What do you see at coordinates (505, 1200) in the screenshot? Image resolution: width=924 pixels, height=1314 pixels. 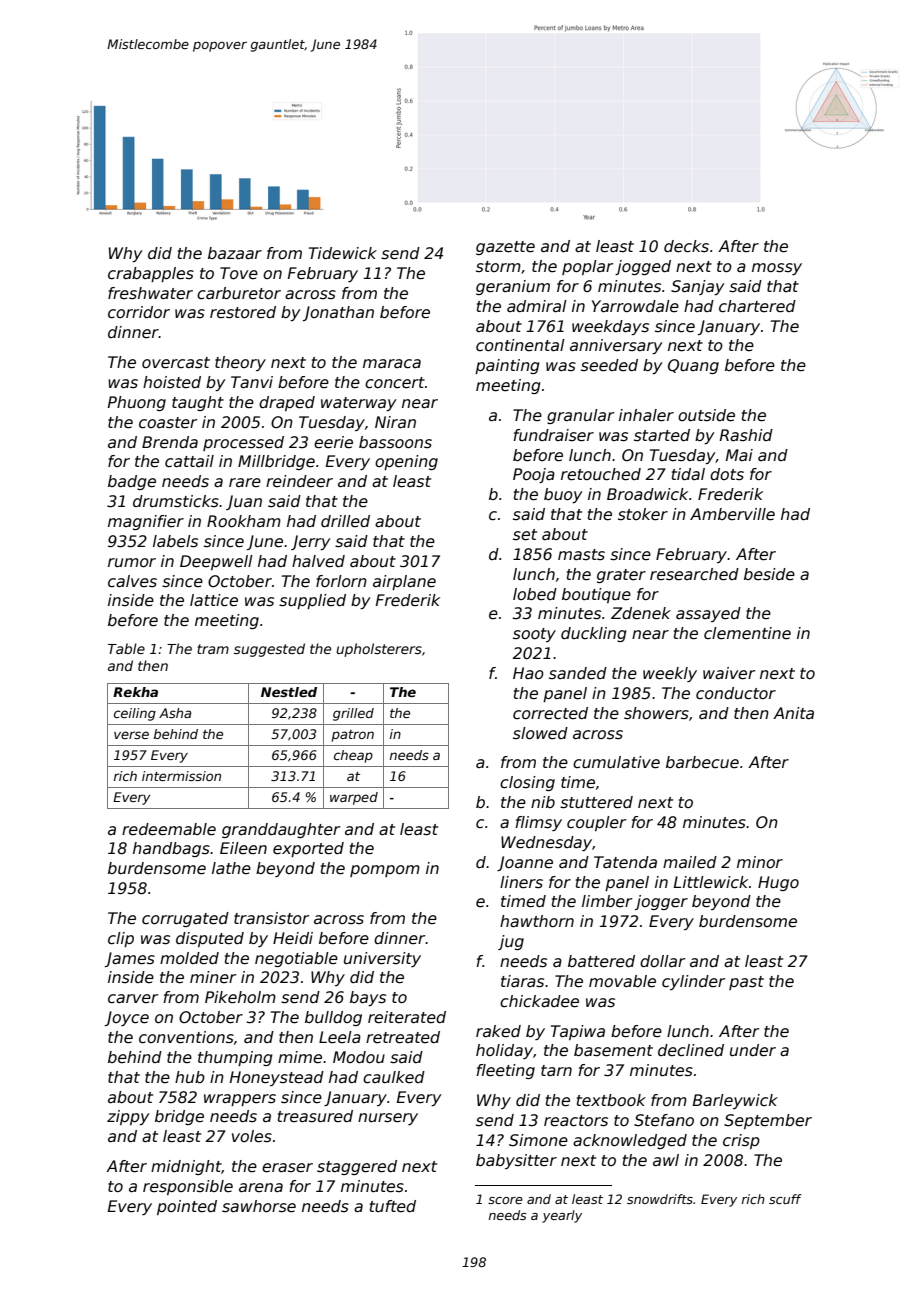 I see `score` at bounding box center [505, 1200].
